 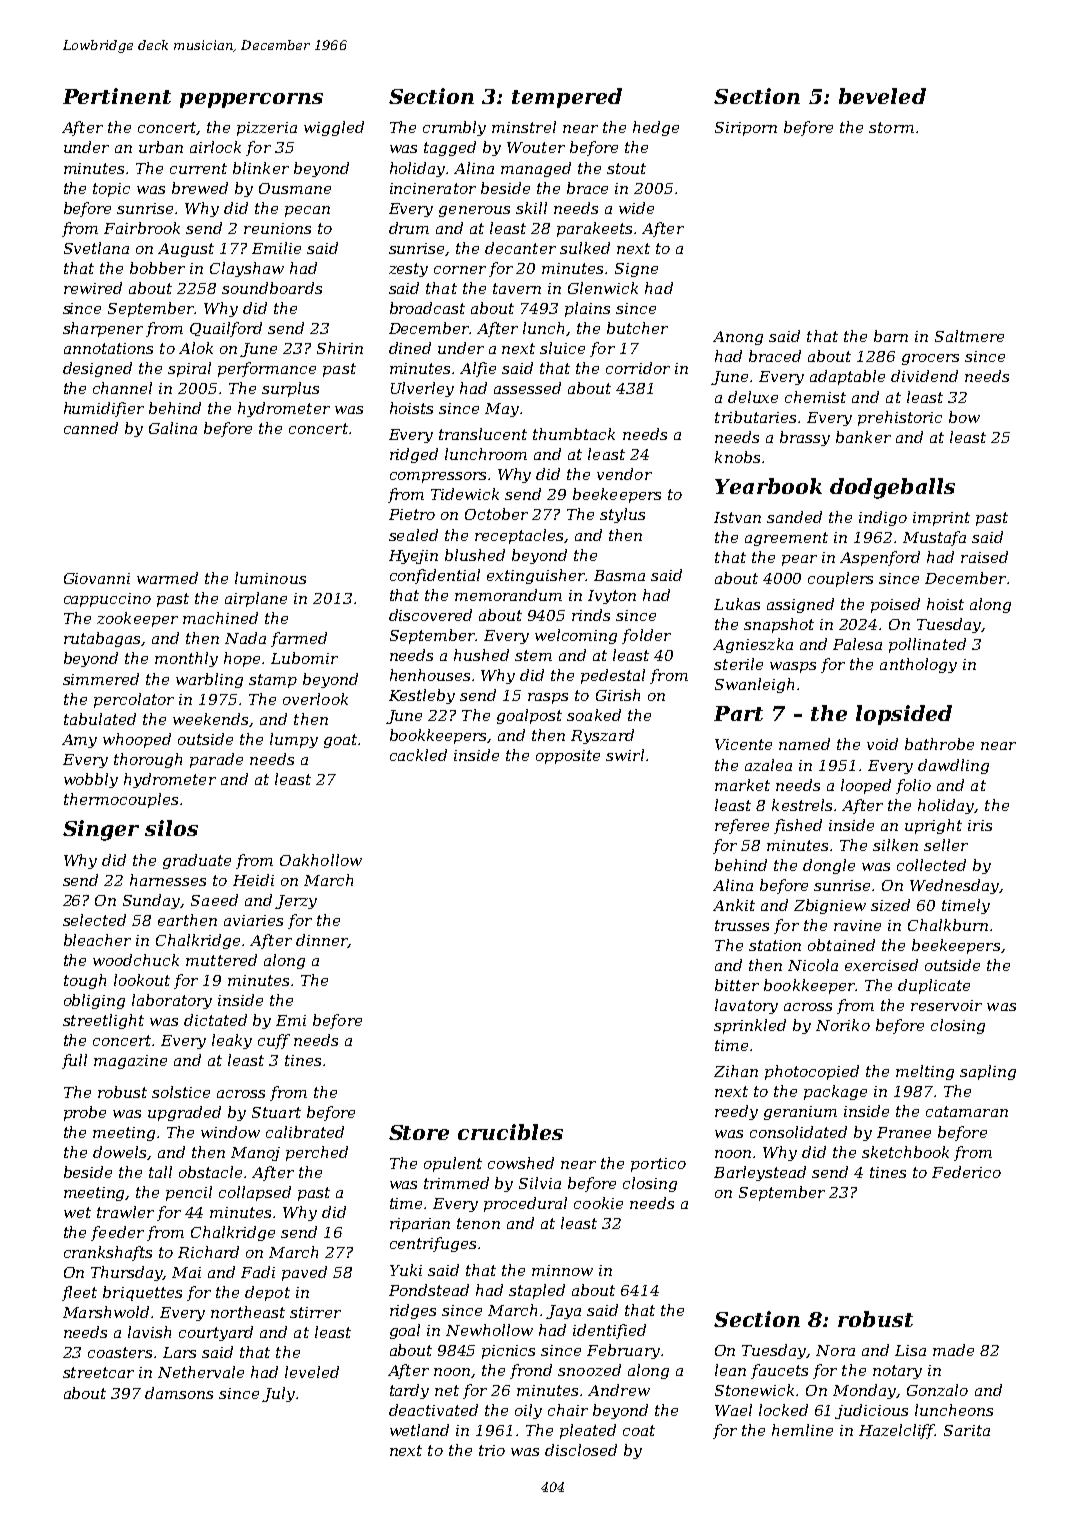 I want to click on crumbly, so click(x=454, y=128).
